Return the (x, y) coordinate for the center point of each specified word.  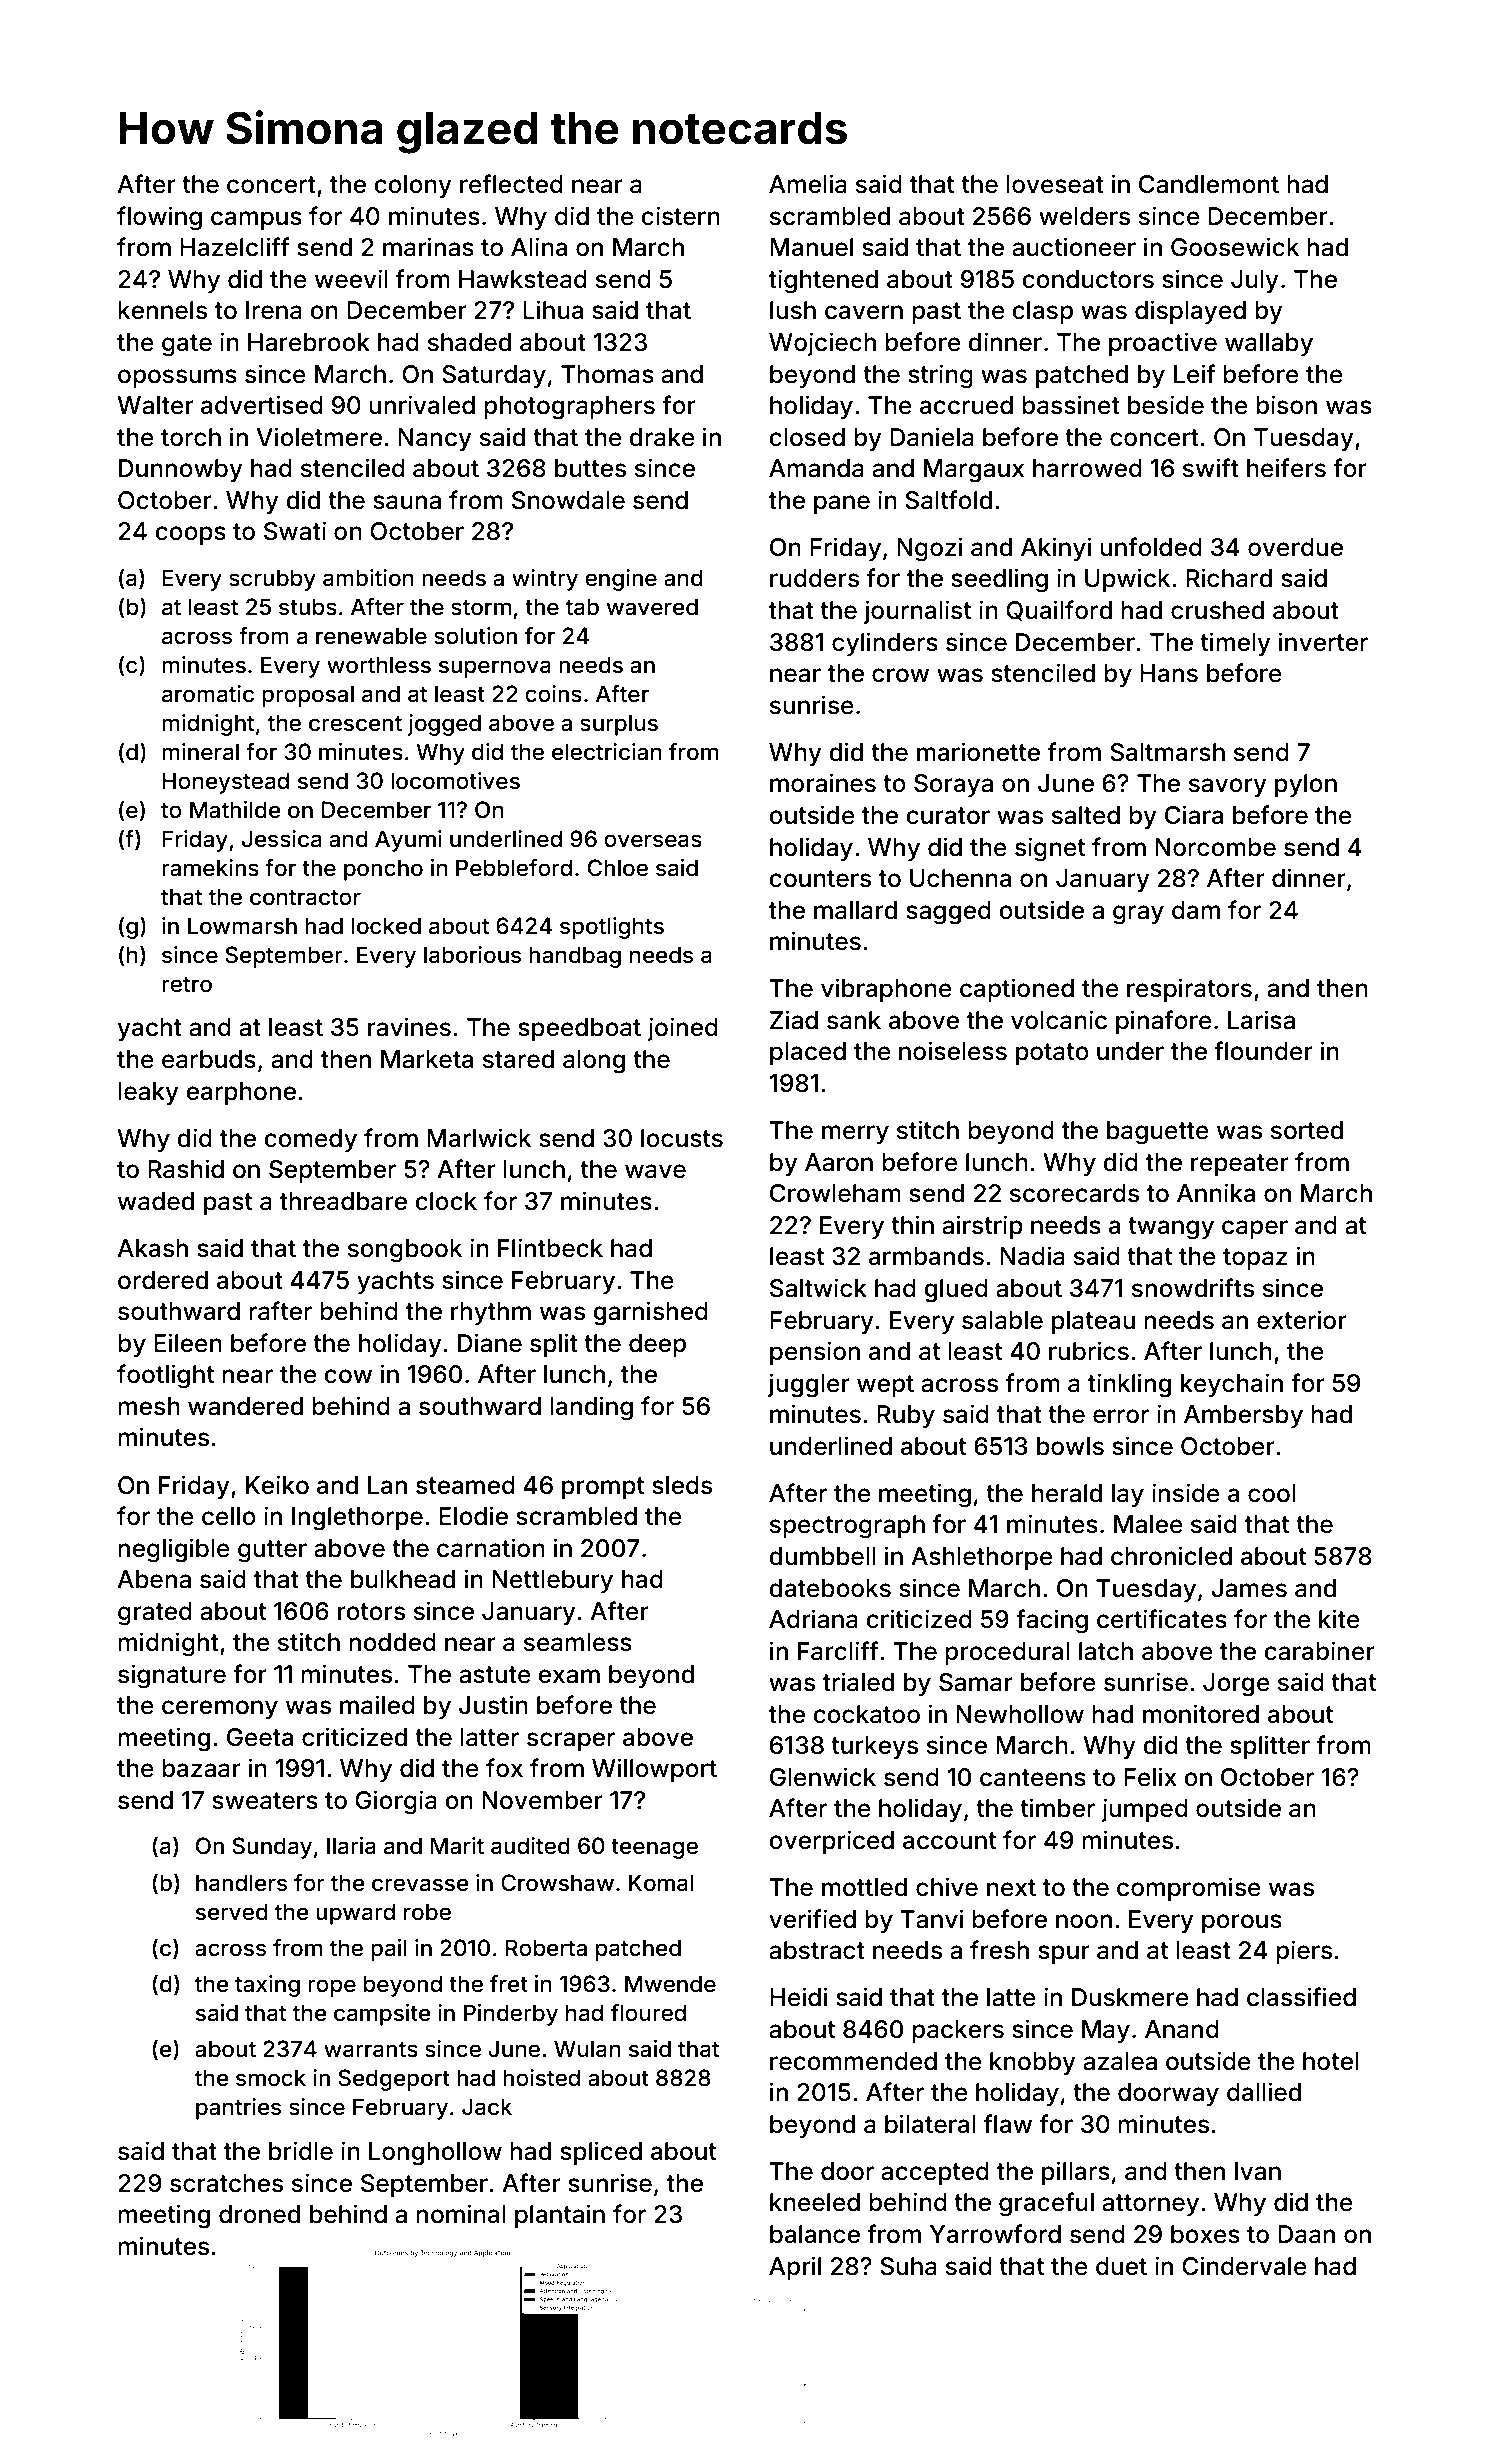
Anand (1182, 2029)
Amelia (808, 184)
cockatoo (866, 1714)
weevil (351, 279)
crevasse (420, 1885)
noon (1084, 1921)
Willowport (654, 1770)
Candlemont (1209, 184)
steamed (465, 1485)
